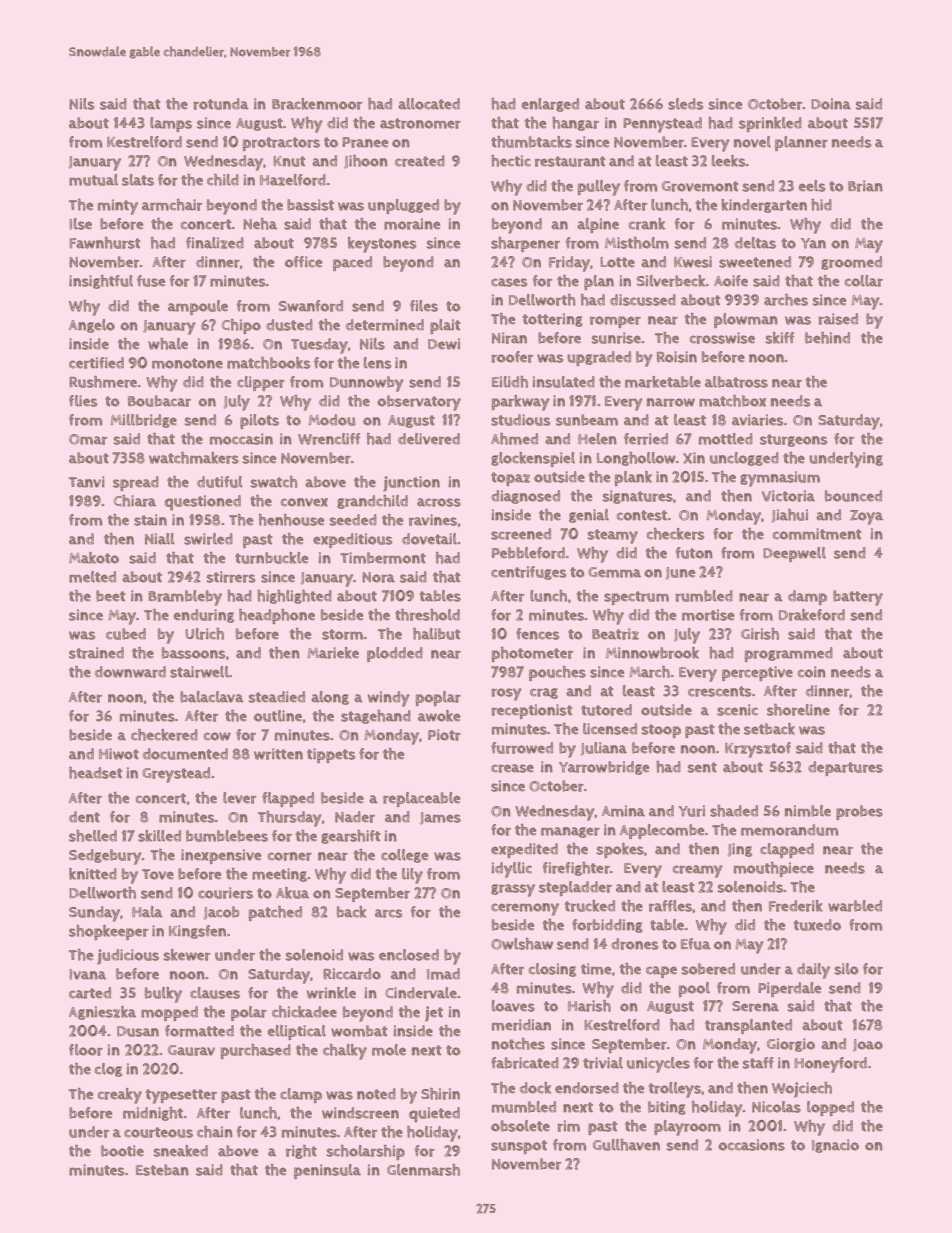  Describe the element at coordinates (755, 1006) in the screenshot. I see `Serena` at that location.
